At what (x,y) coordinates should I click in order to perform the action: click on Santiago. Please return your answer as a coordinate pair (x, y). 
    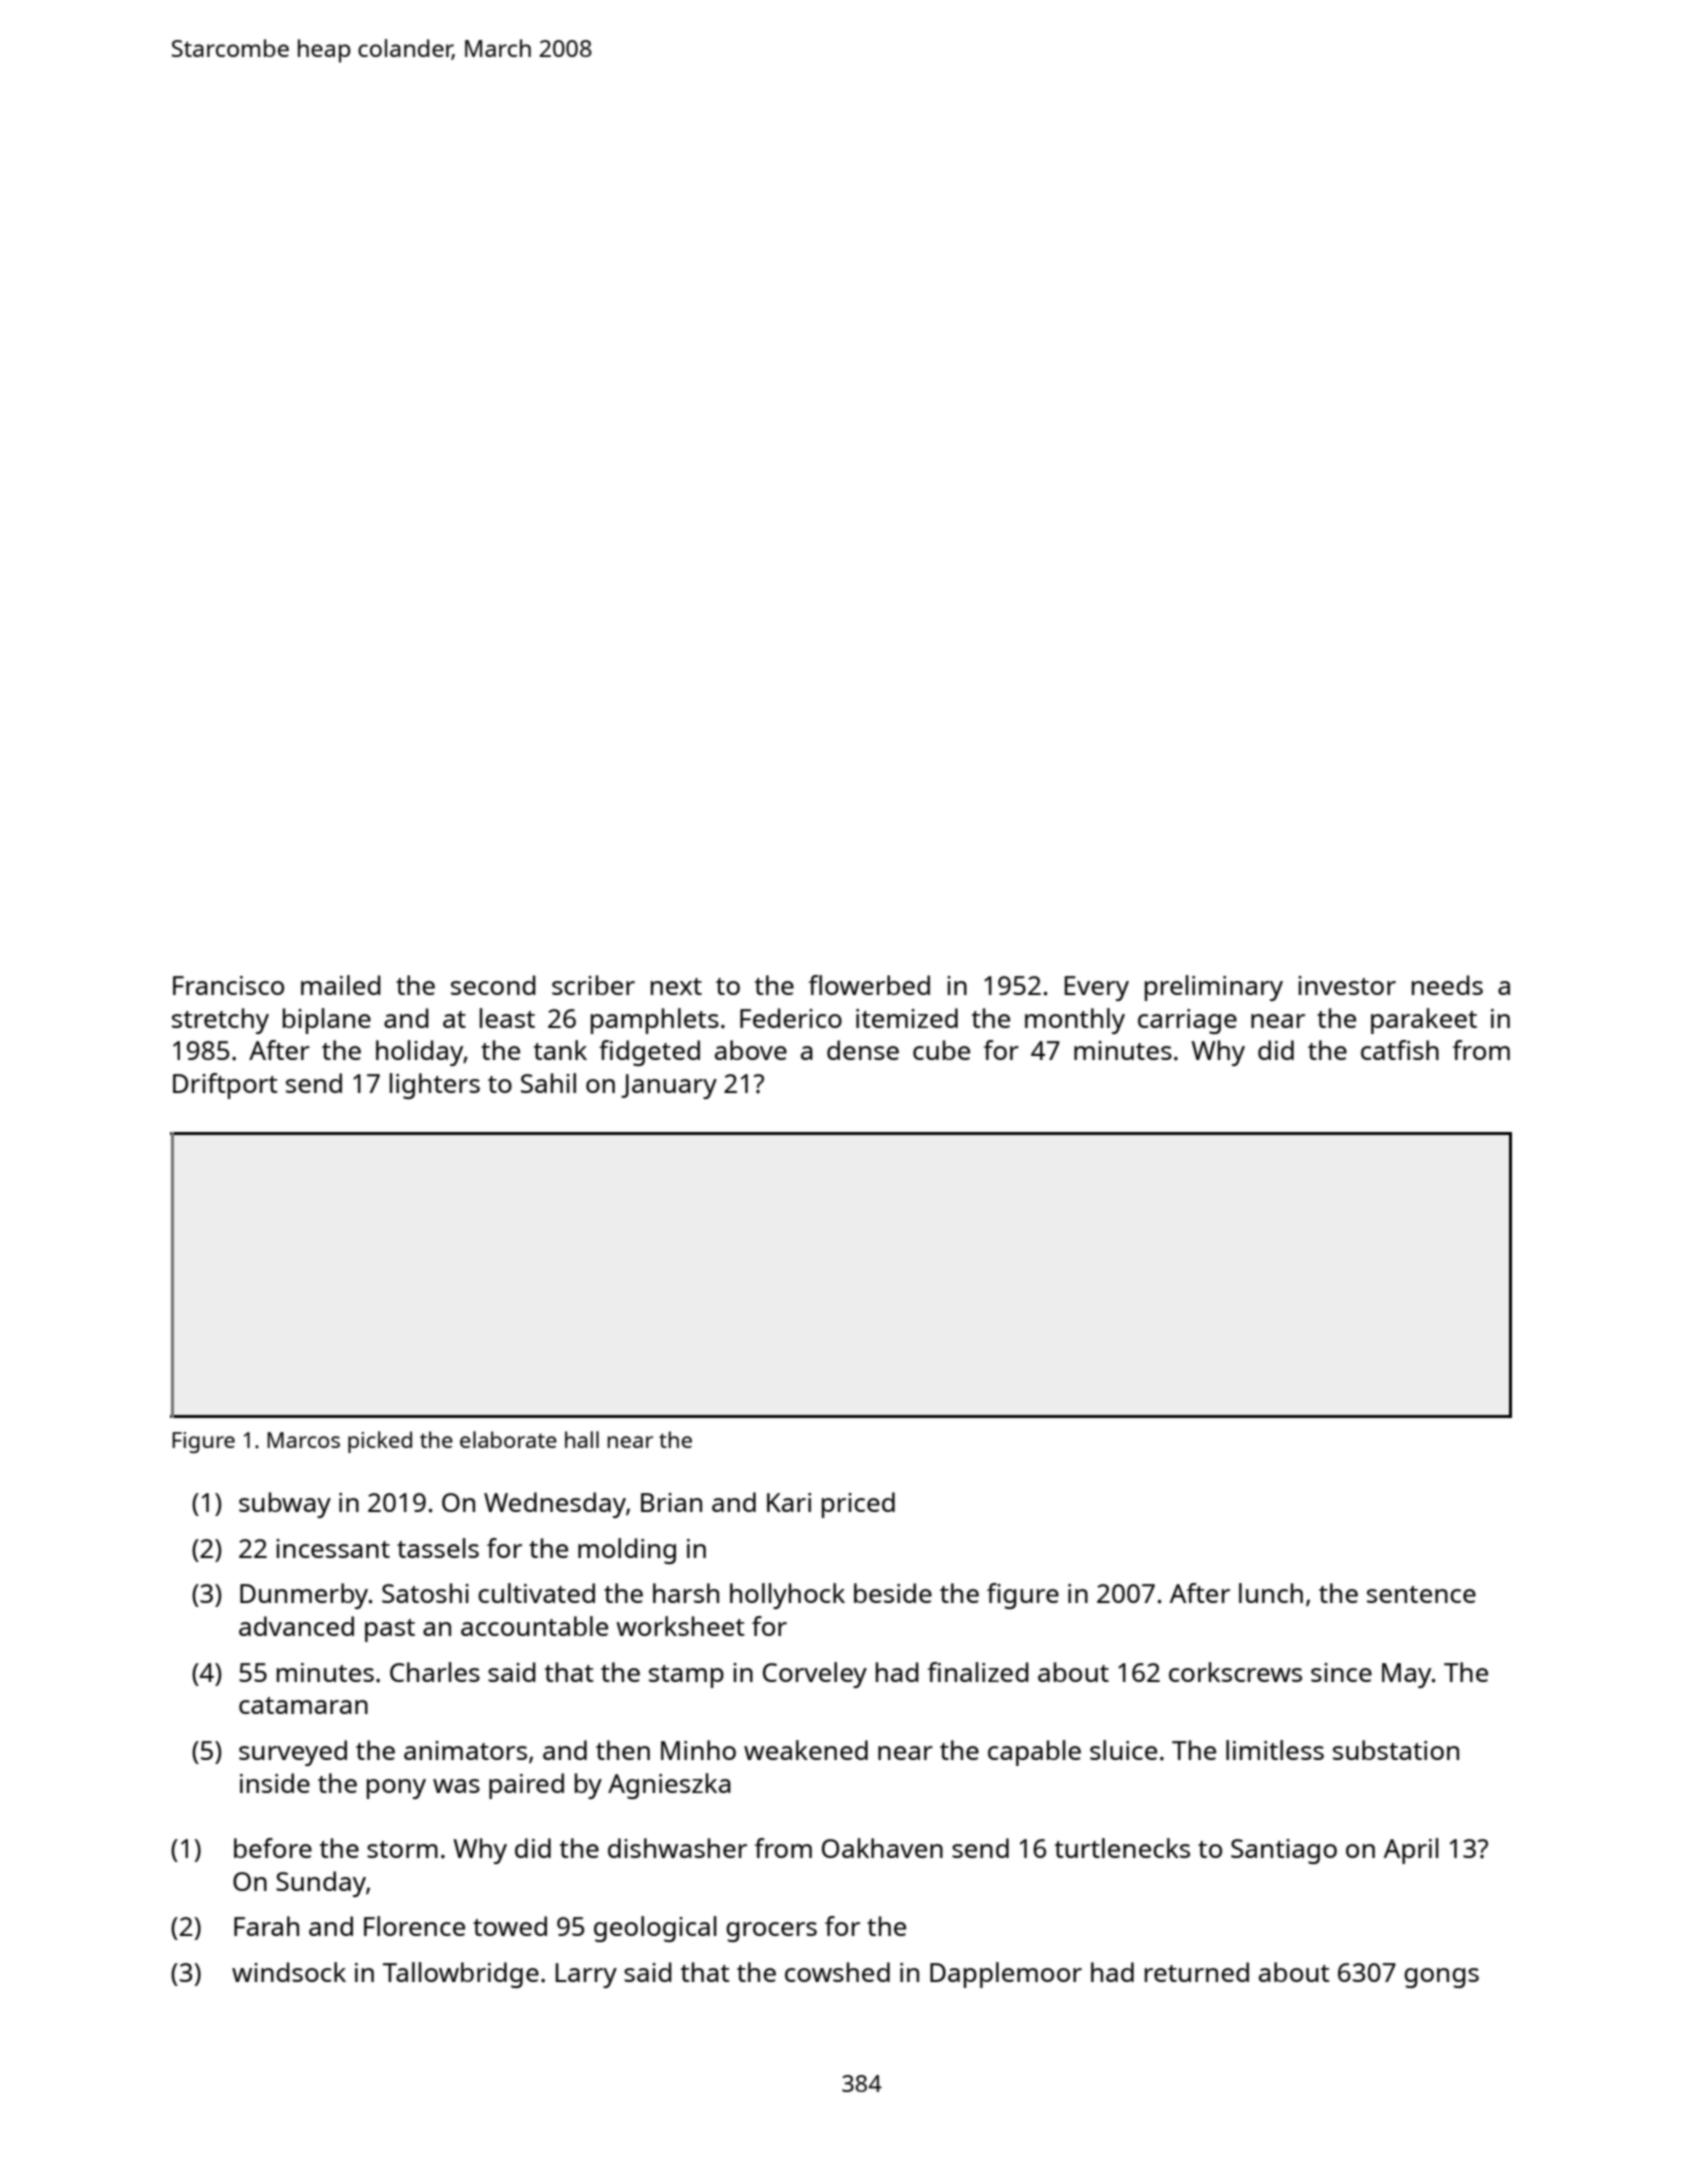
    Looking at the image, I should click on (1284, 1851).
